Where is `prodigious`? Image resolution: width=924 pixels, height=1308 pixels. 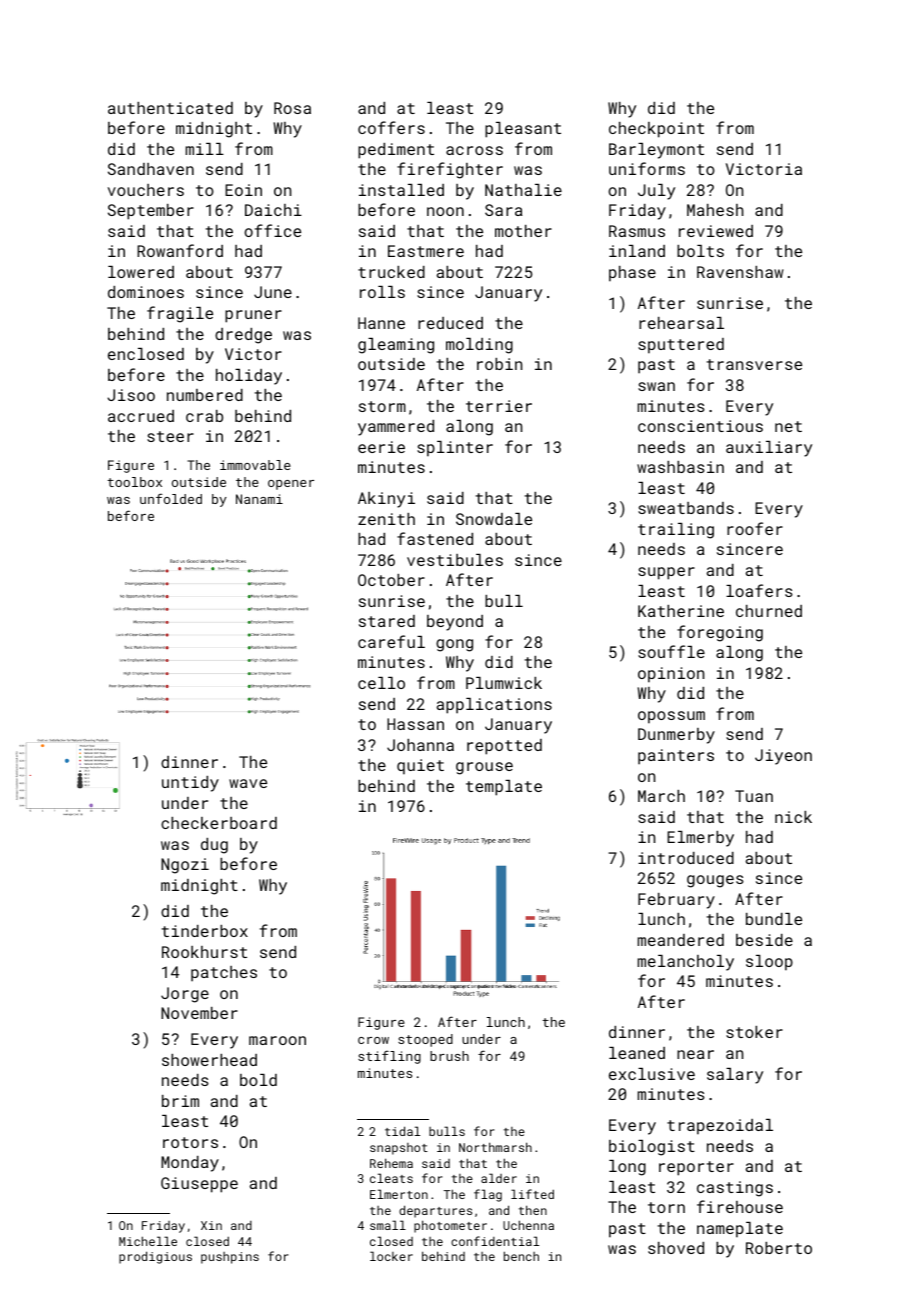 prodigious is located at coordinates (155, 1257).
